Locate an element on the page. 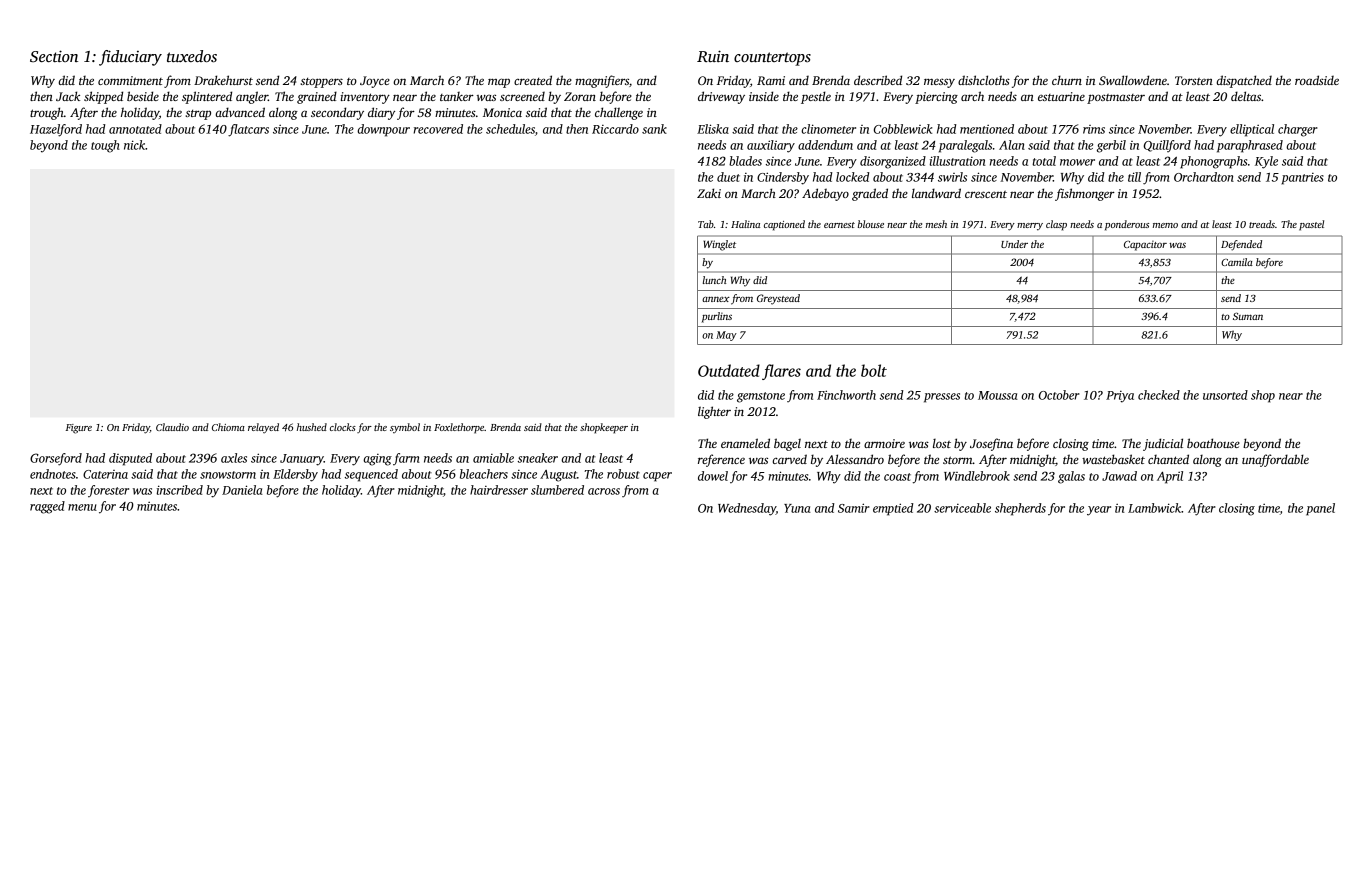 The width and height of the page is (1372, 887). Tab is located at coordinates (706, 224).
